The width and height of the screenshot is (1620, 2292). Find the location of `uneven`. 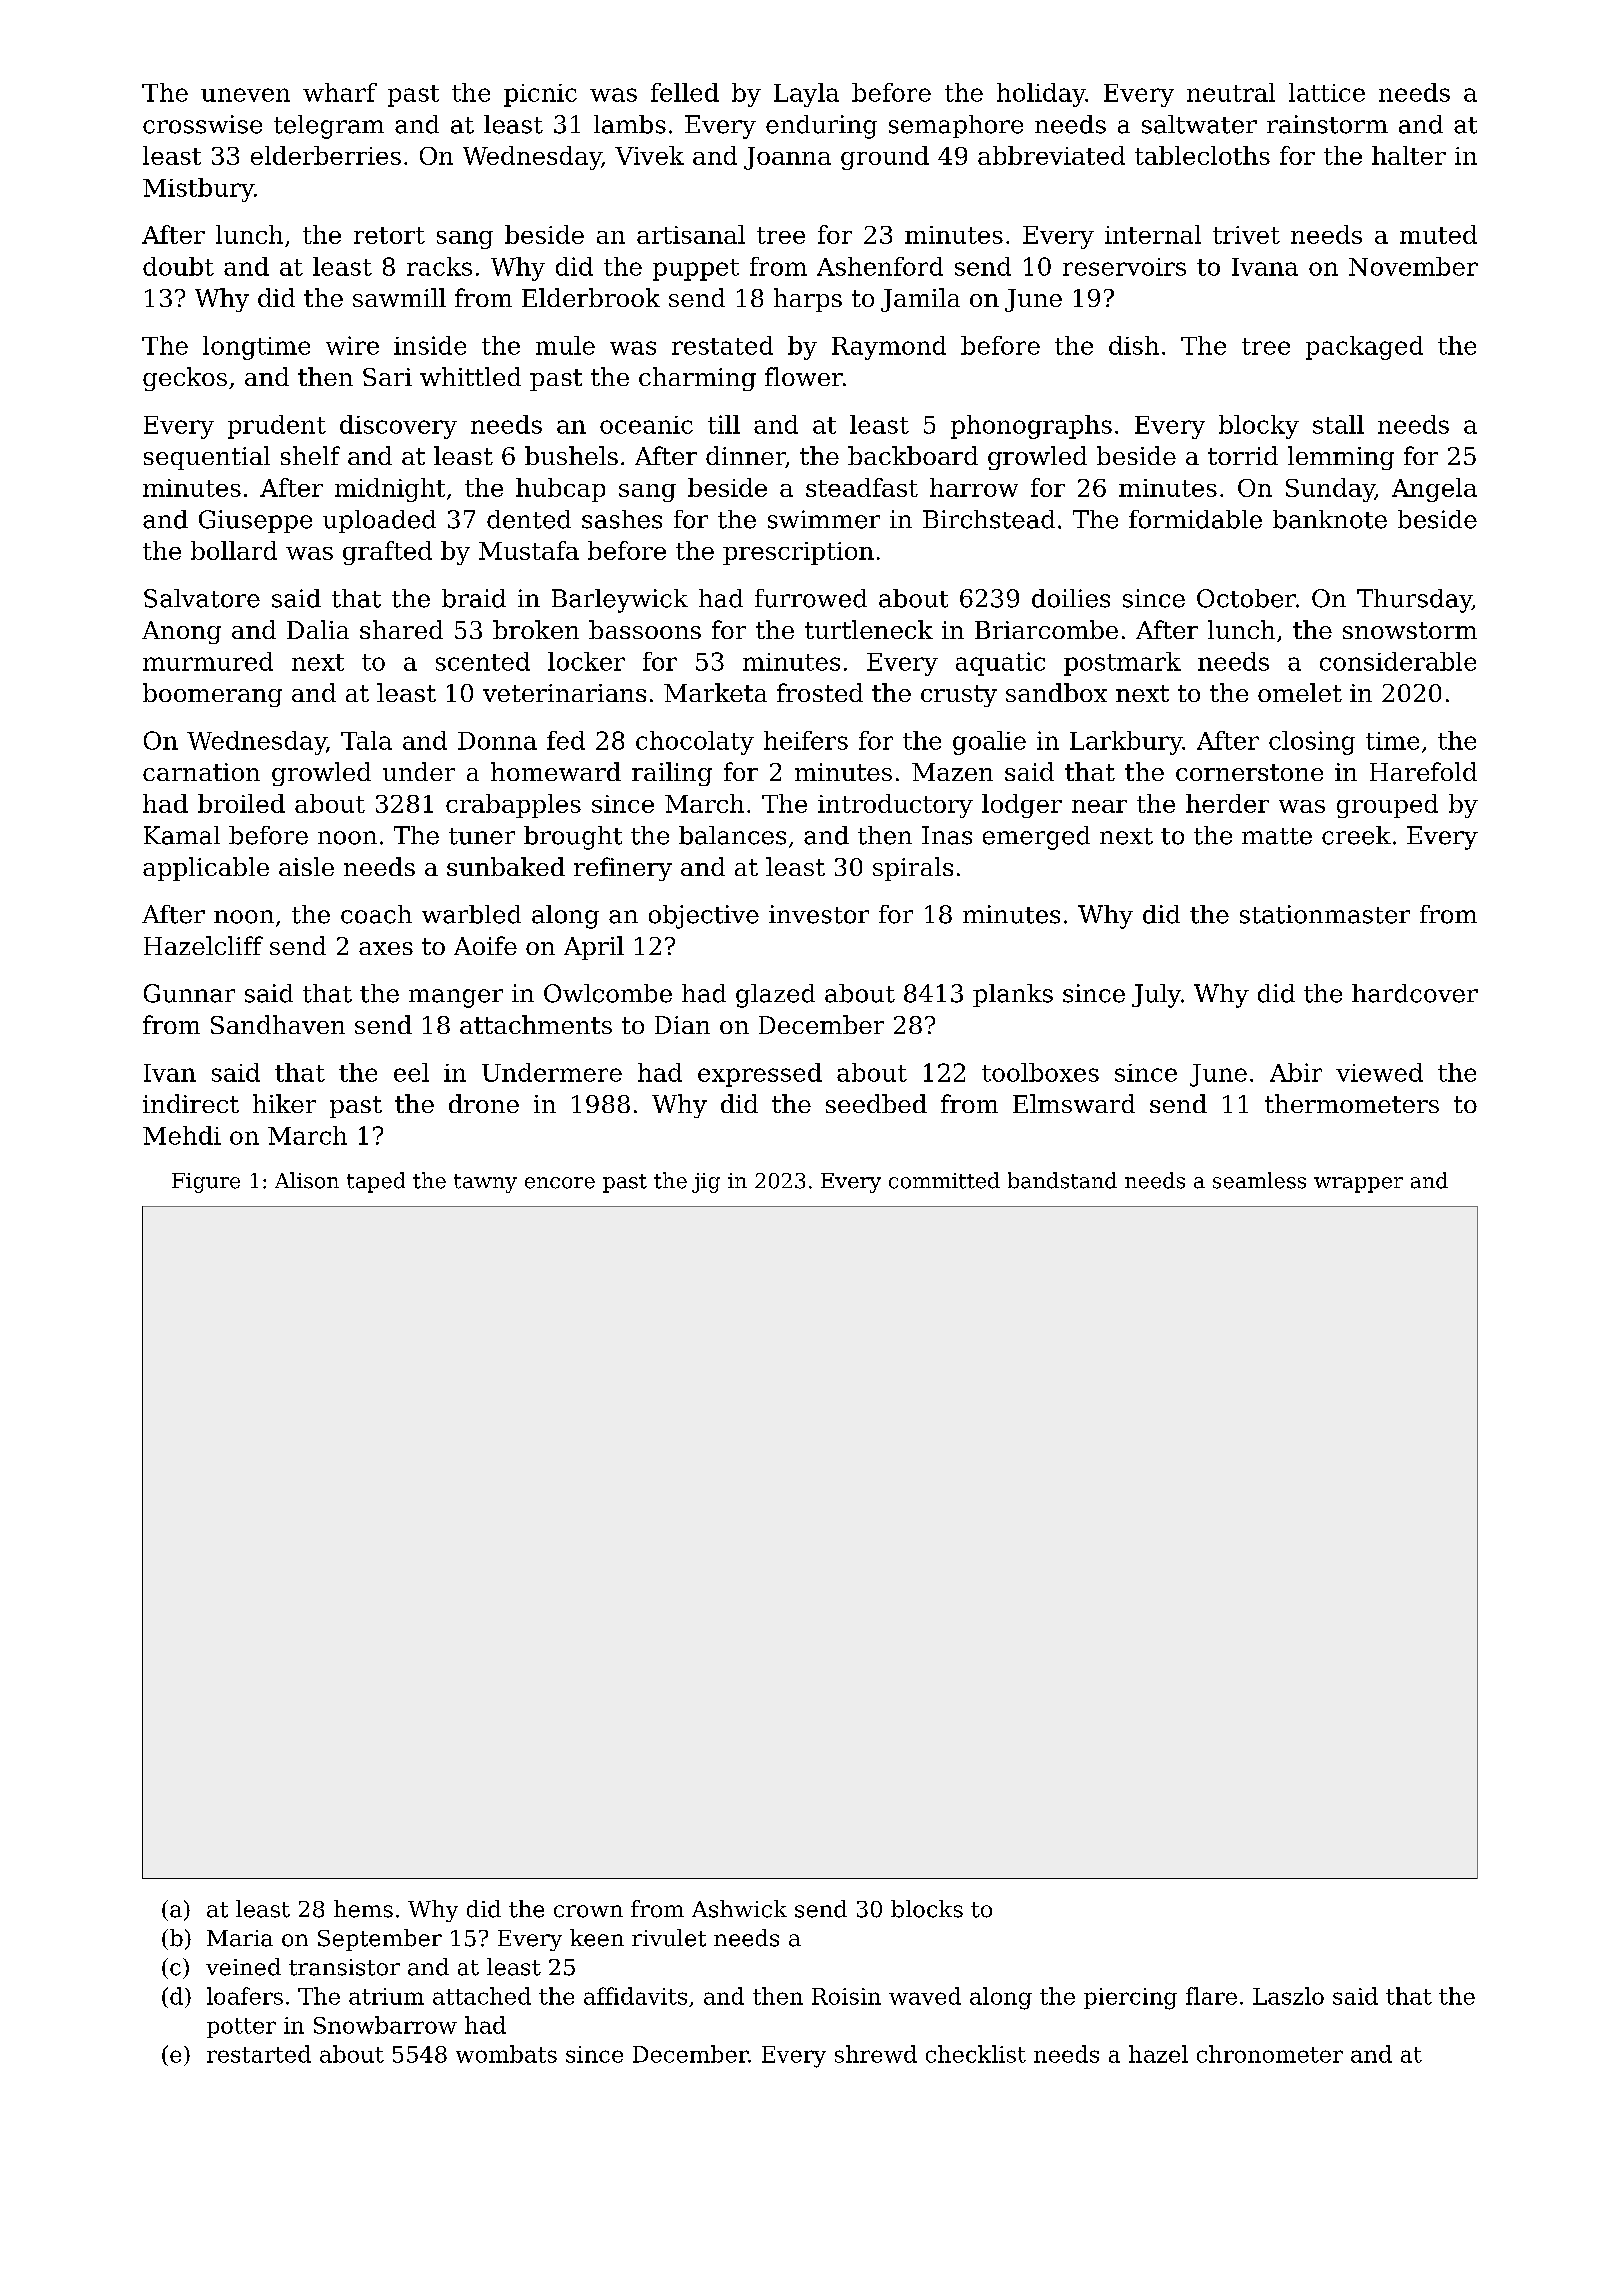

uneven is located at coordinates (245, 95).
